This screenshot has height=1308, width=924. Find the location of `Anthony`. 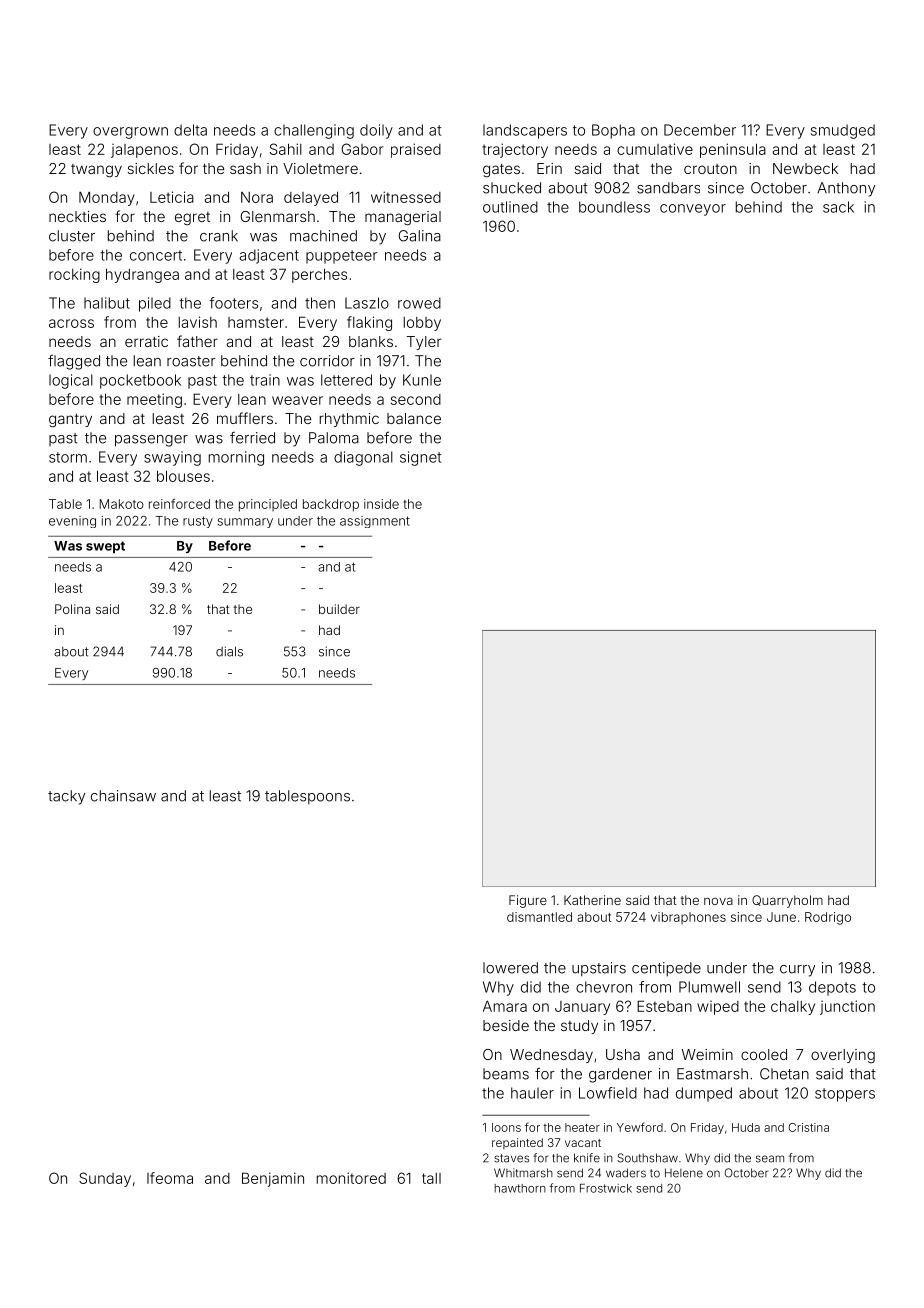

Anthony is located at coordinates (846, 189).
